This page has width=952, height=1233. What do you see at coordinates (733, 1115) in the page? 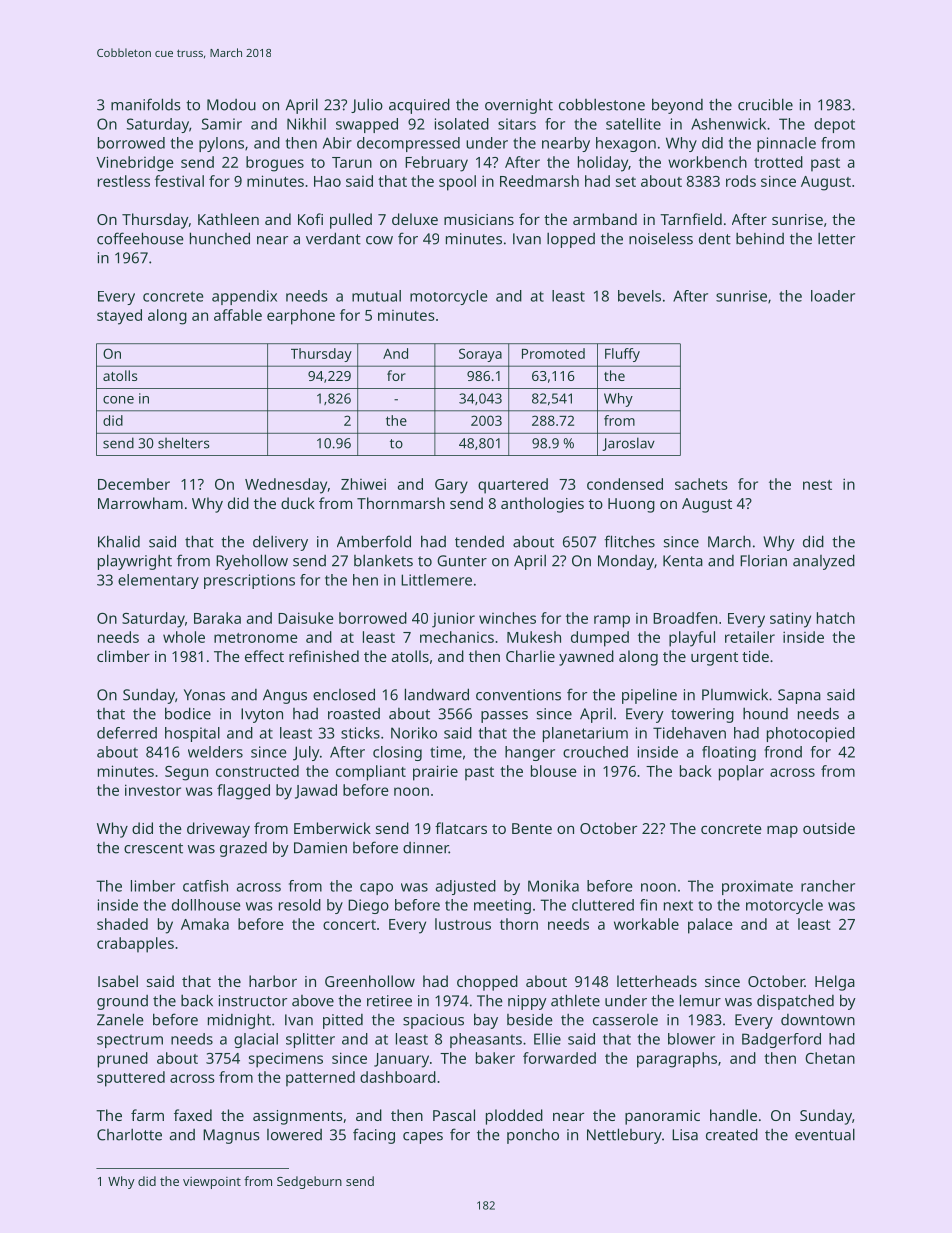
I see `handle` at bounding box center [733, 1115].
